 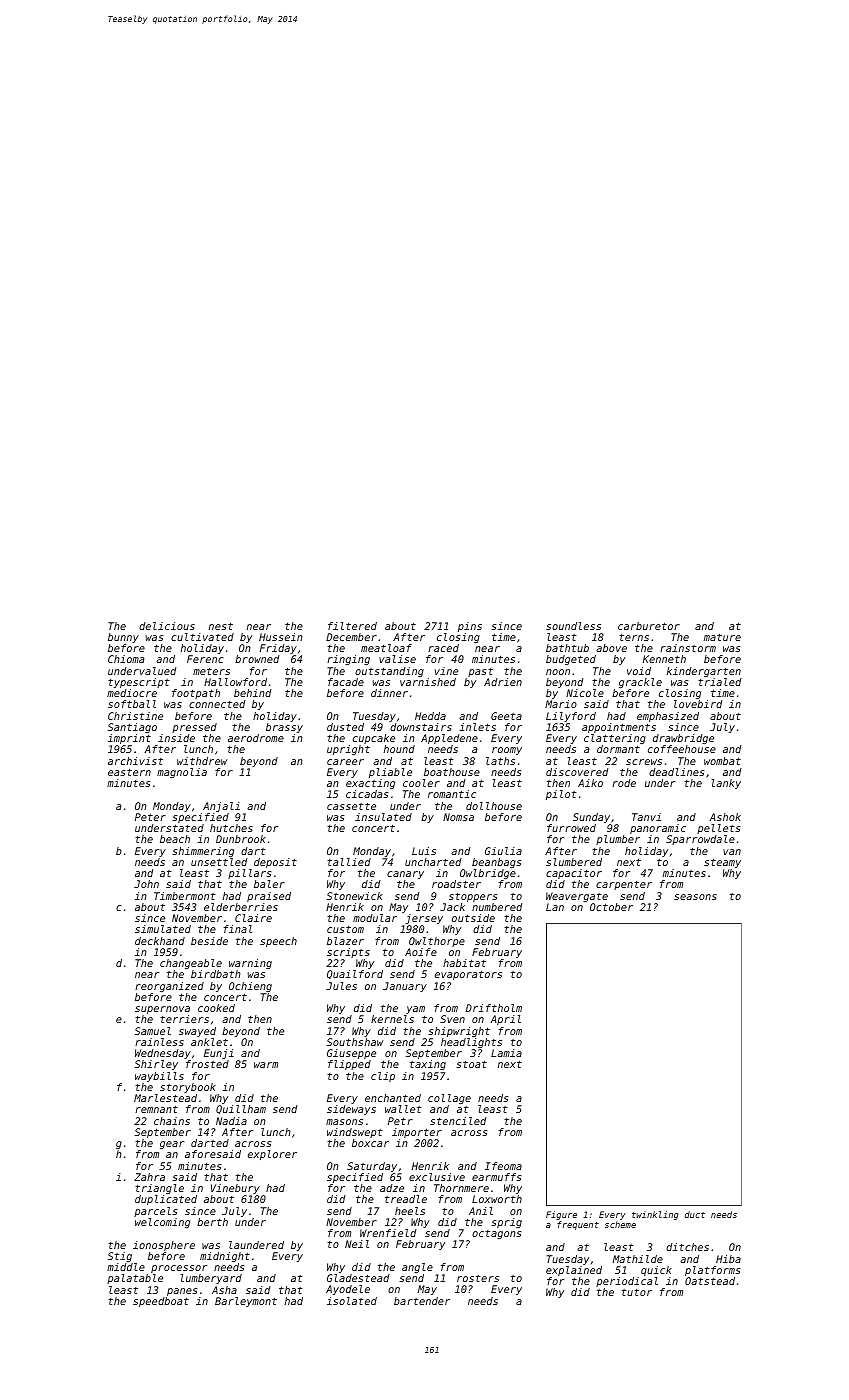 I want to click on tallied, so click(x=349, y=862).
